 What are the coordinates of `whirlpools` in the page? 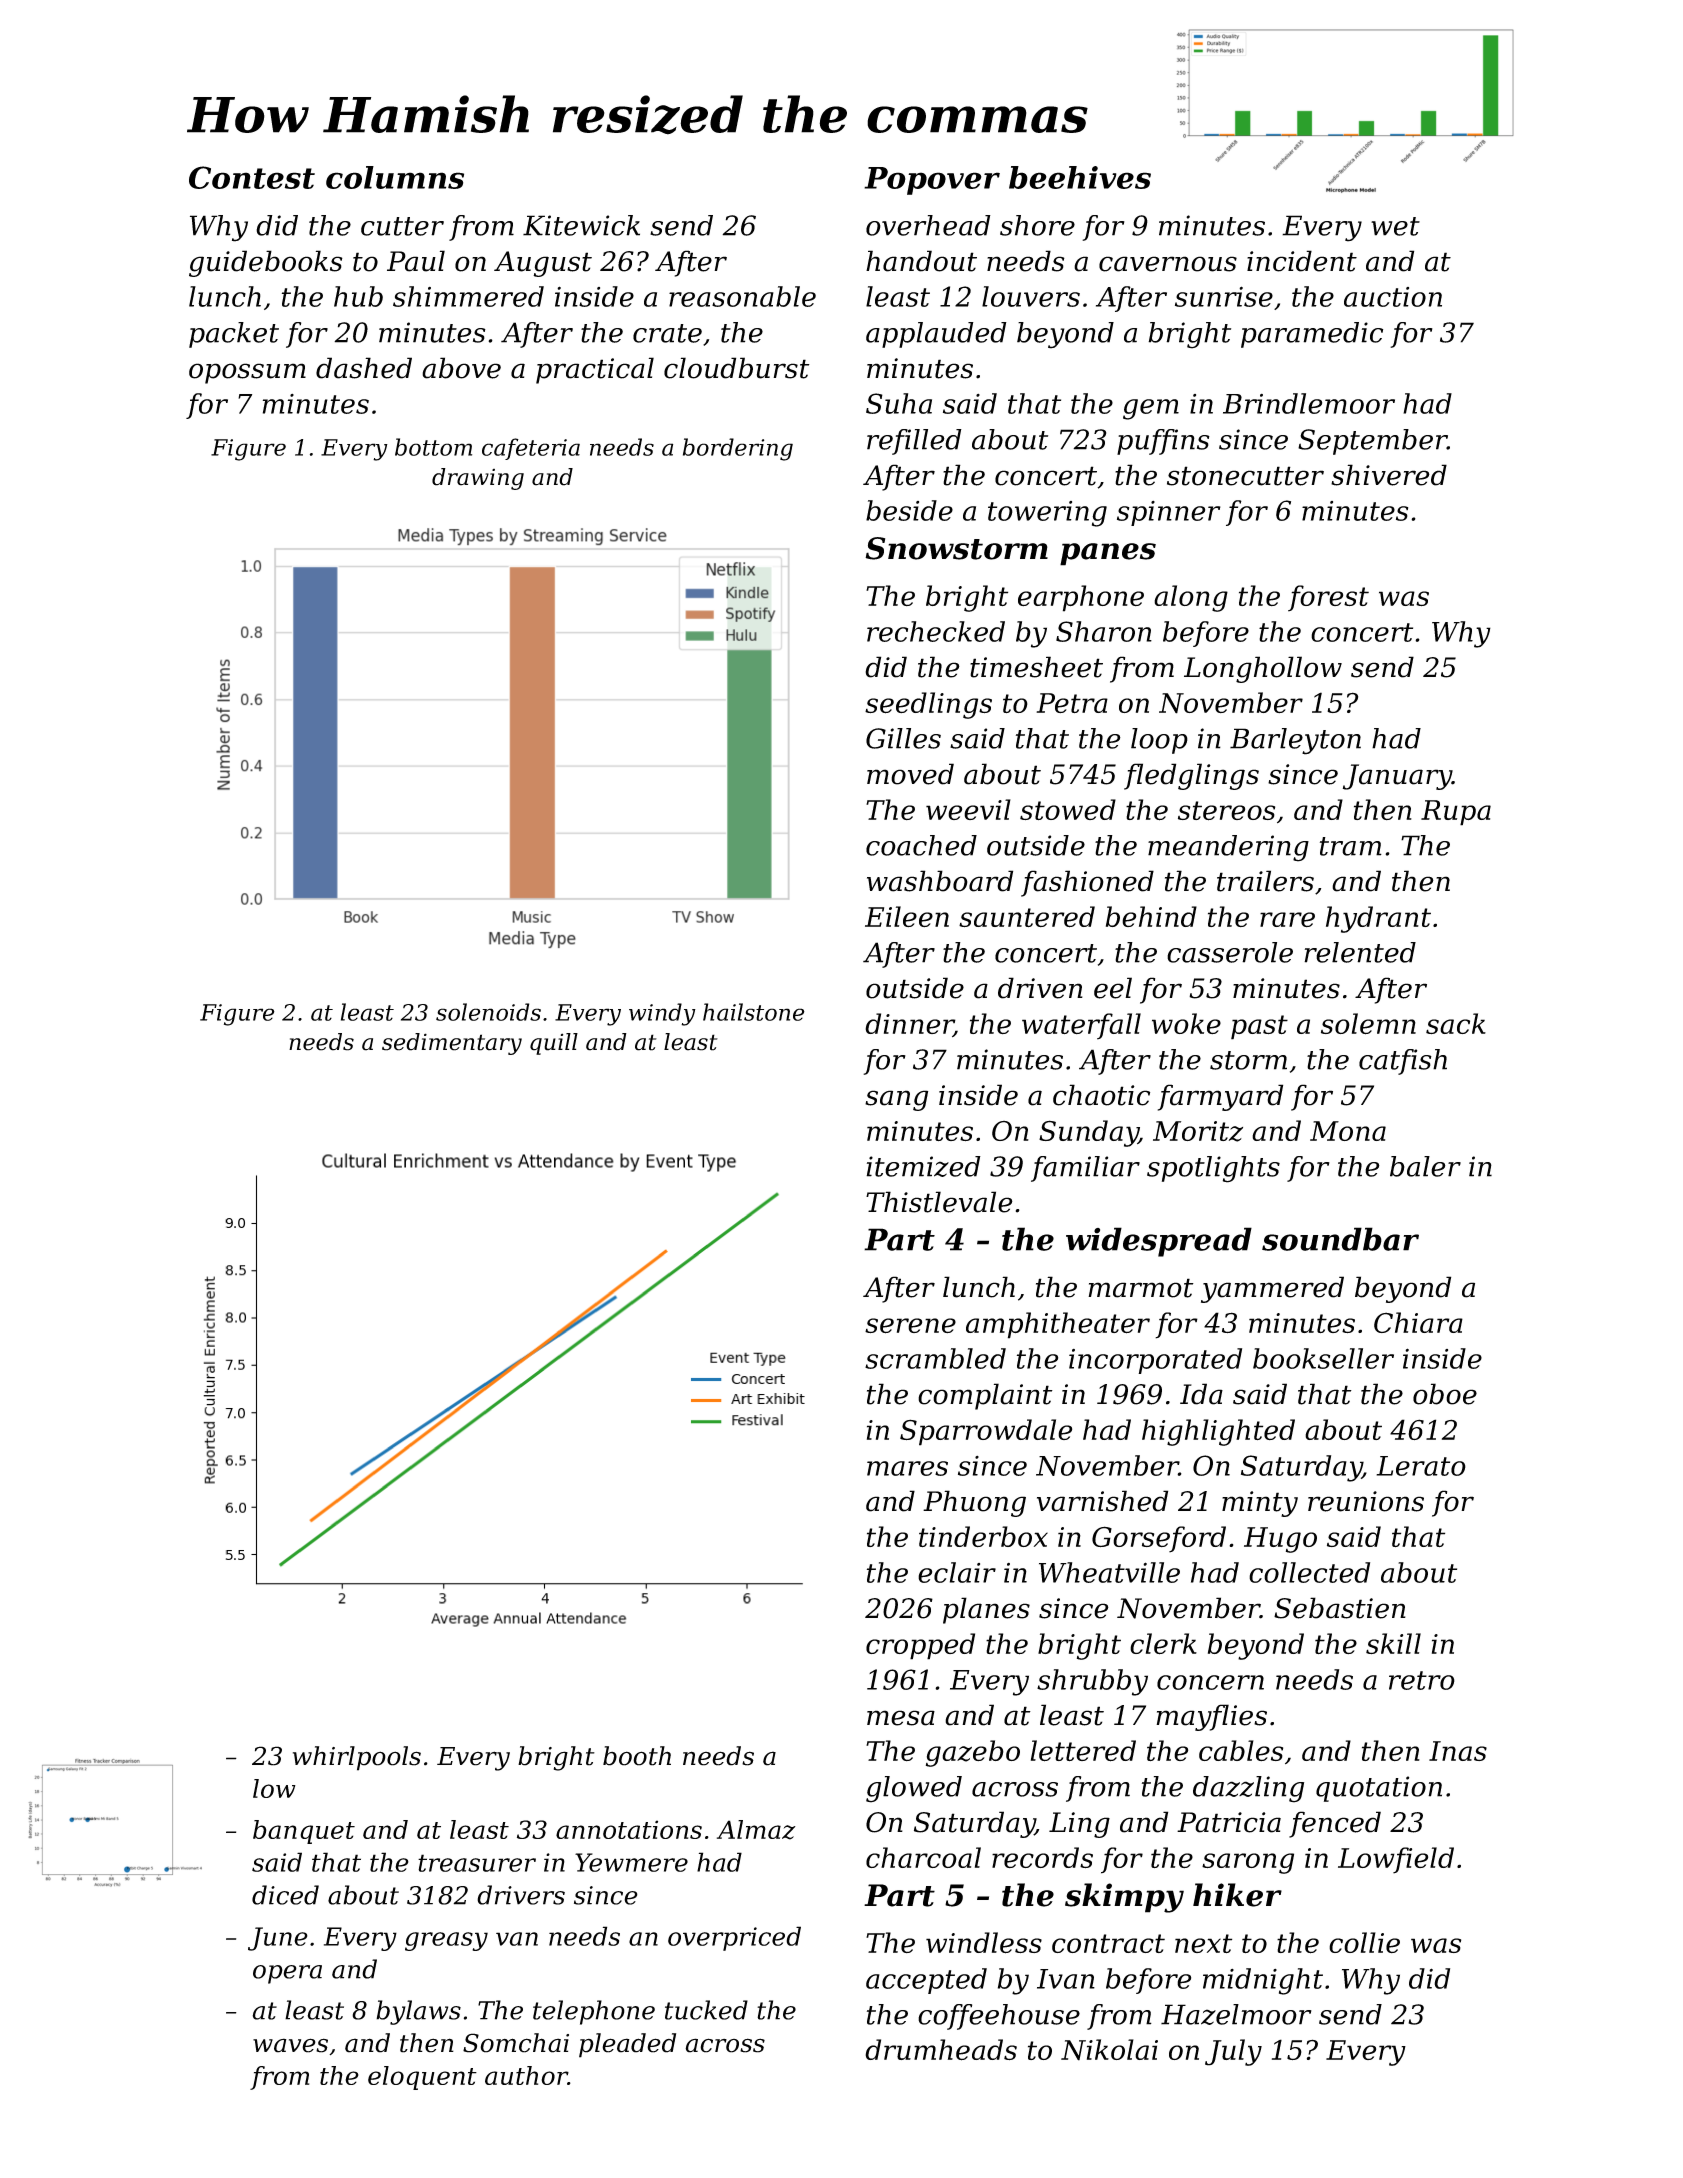 It's located at (357, 1758).
